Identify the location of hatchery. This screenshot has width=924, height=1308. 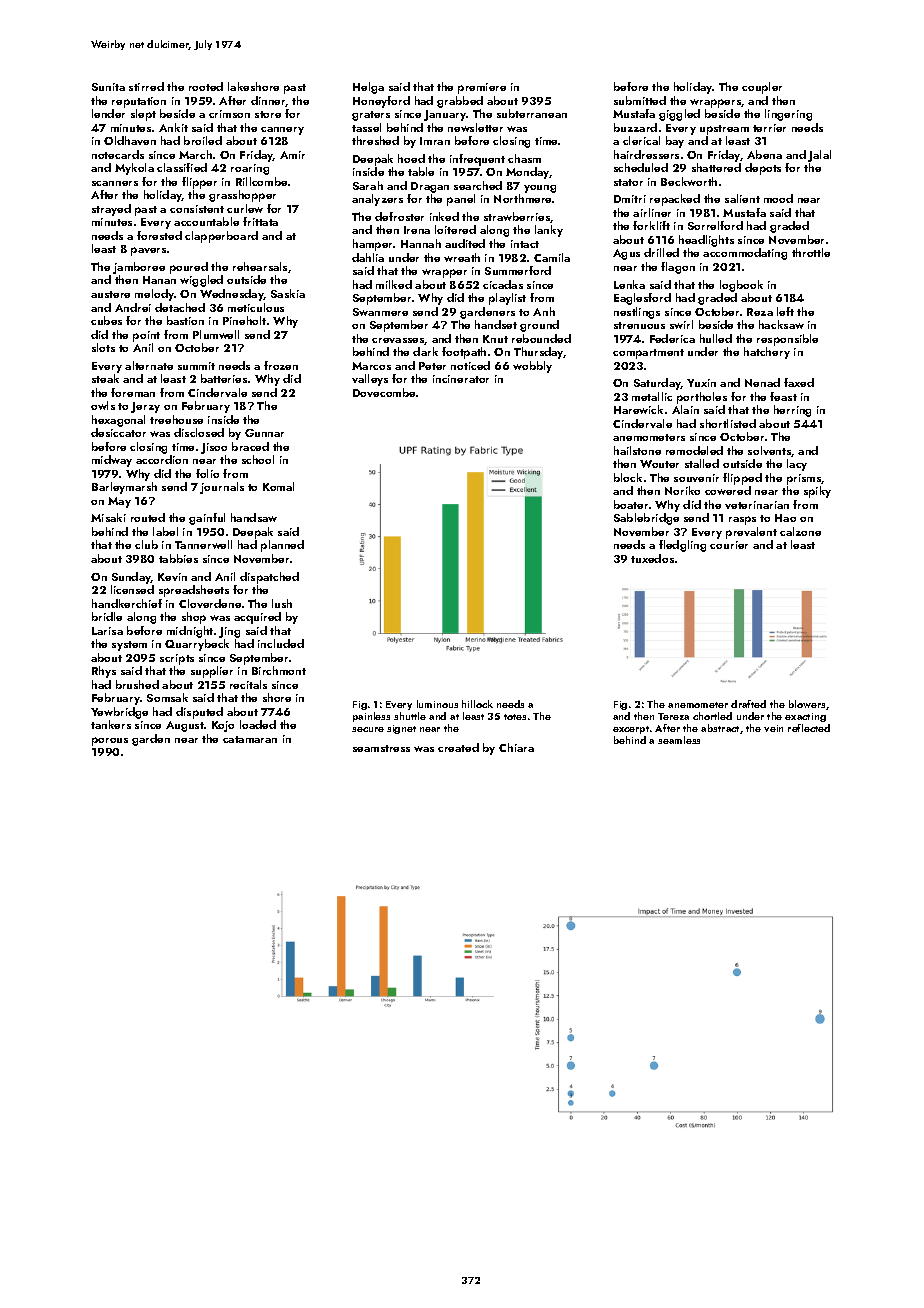
(767, 353).
